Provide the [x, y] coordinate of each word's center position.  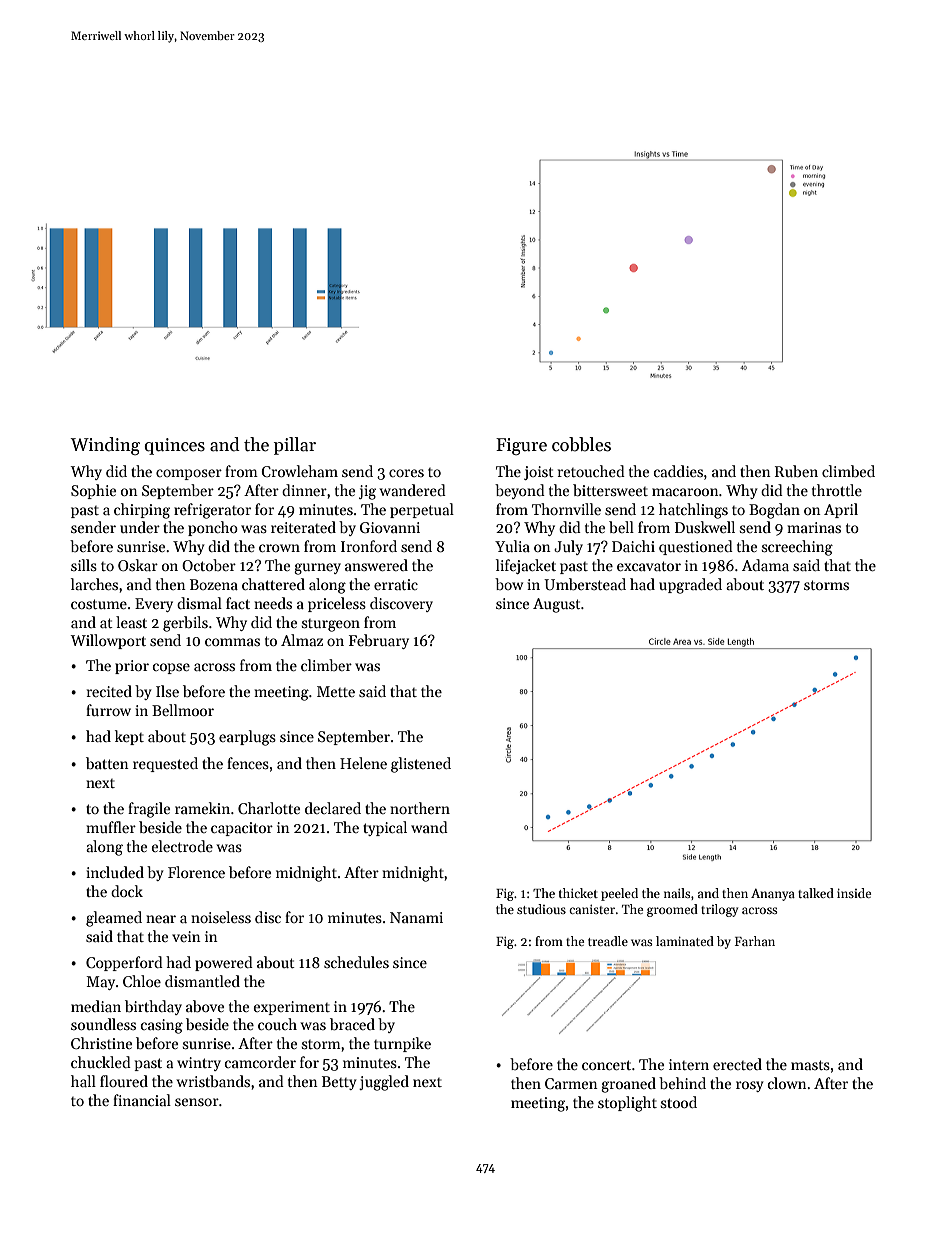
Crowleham [299, 471]
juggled [384, 1083]
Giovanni [390, 527]
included [115, 872]
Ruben [796, 471]
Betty [339, 1083]
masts [810, 1065]
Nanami [416, 917]
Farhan [755, 941]
